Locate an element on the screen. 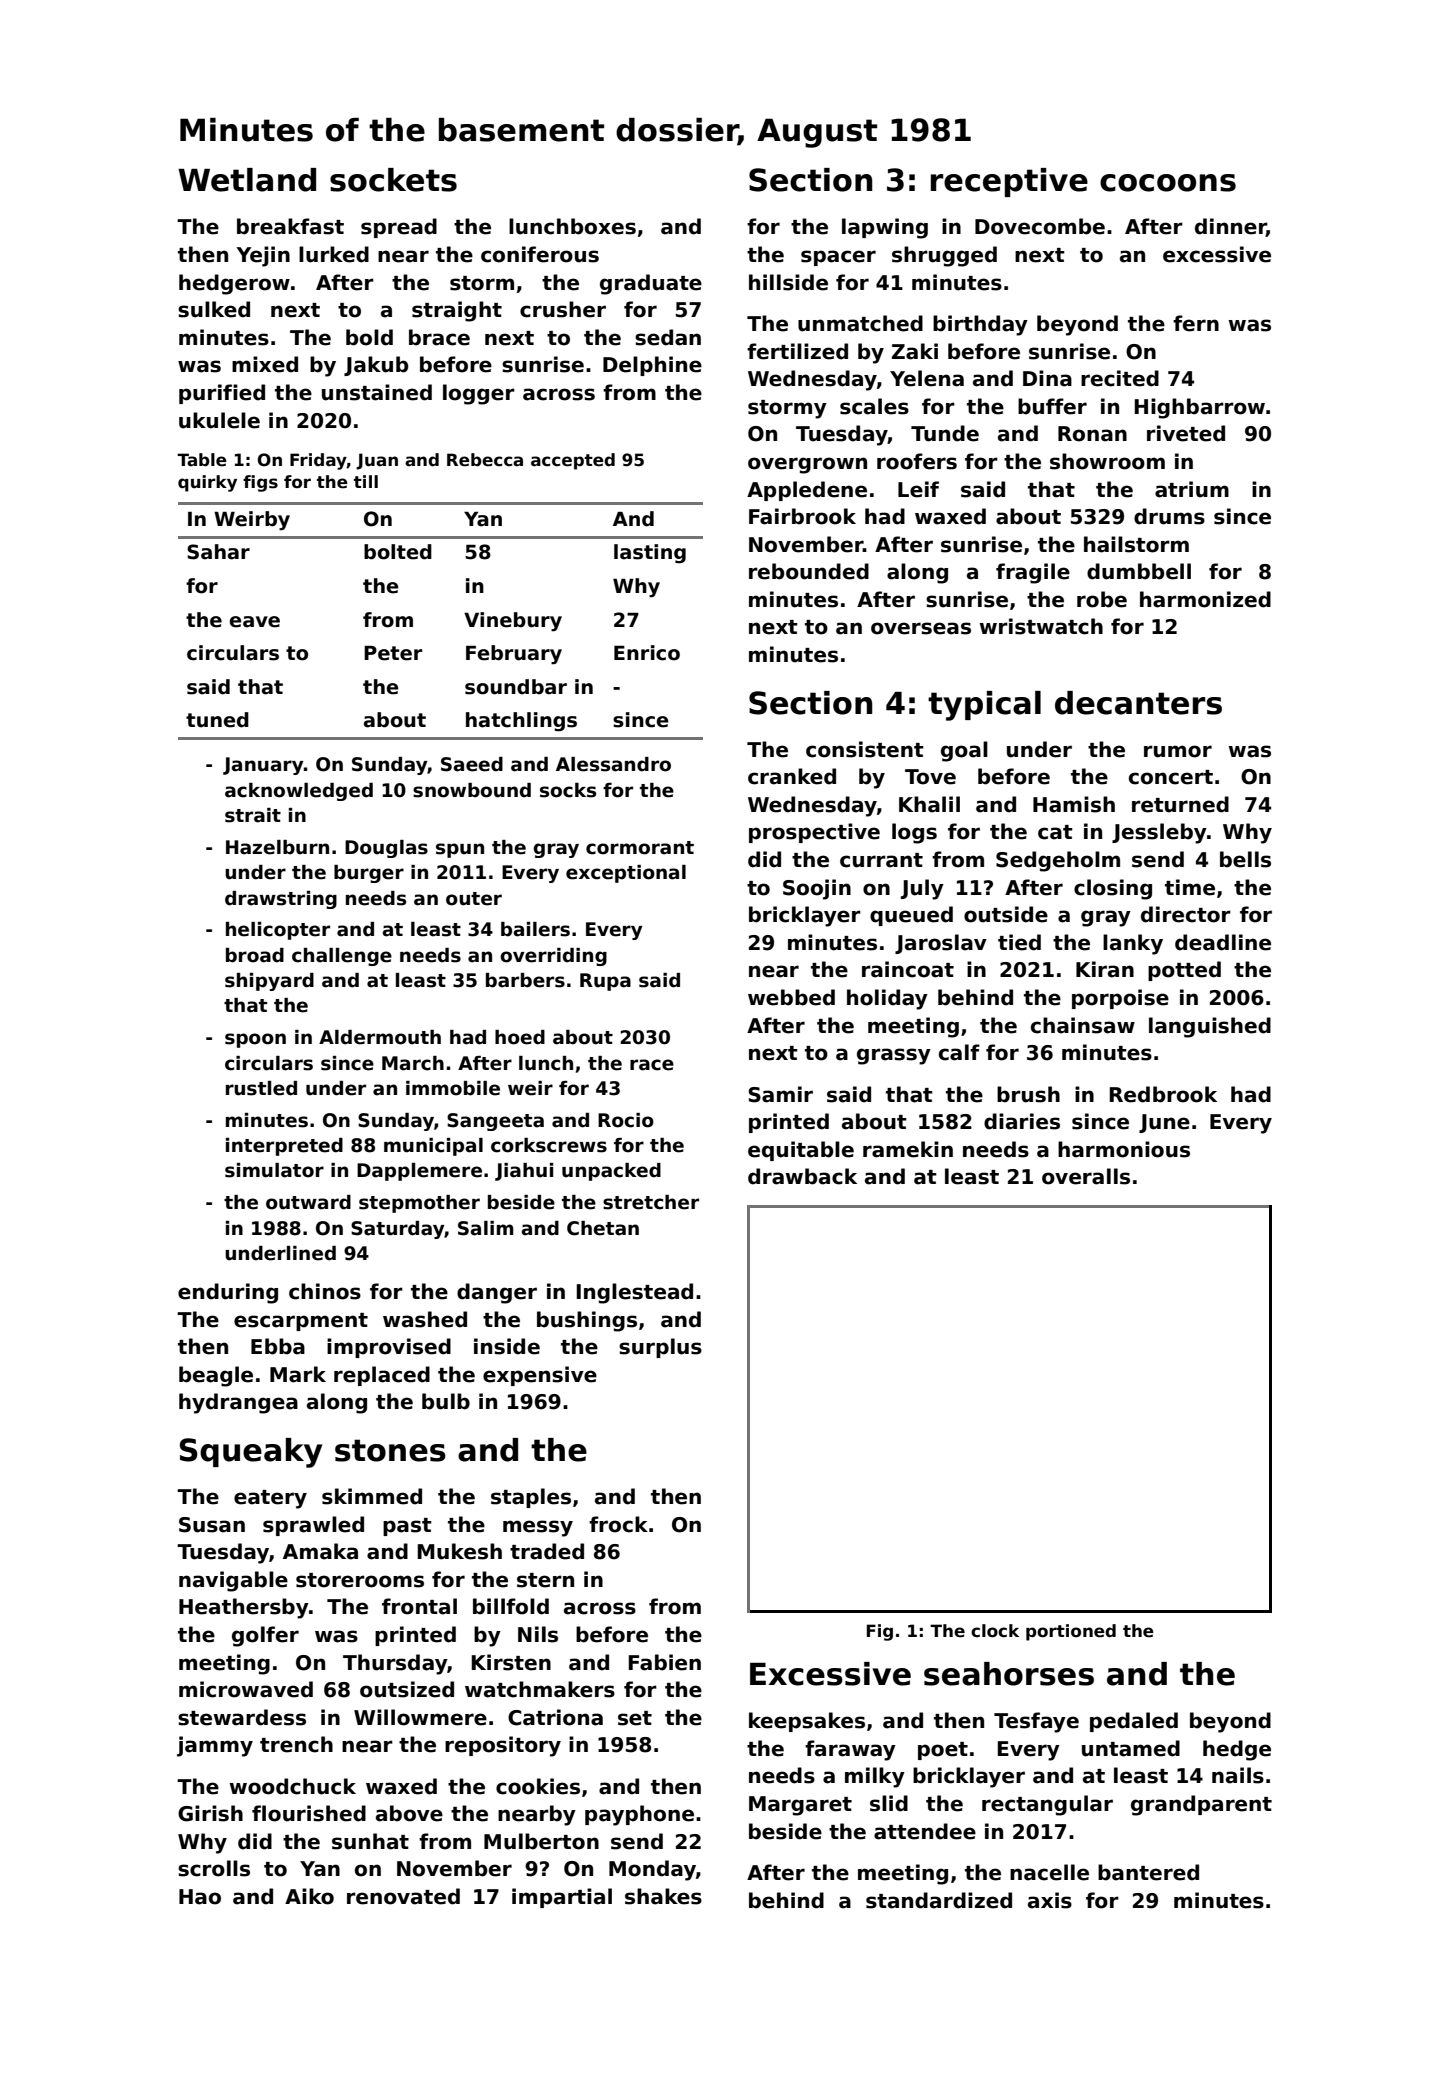 The width and height of the screenshot is (1450, 2100). washed is located at coordinates (425, 1319).
